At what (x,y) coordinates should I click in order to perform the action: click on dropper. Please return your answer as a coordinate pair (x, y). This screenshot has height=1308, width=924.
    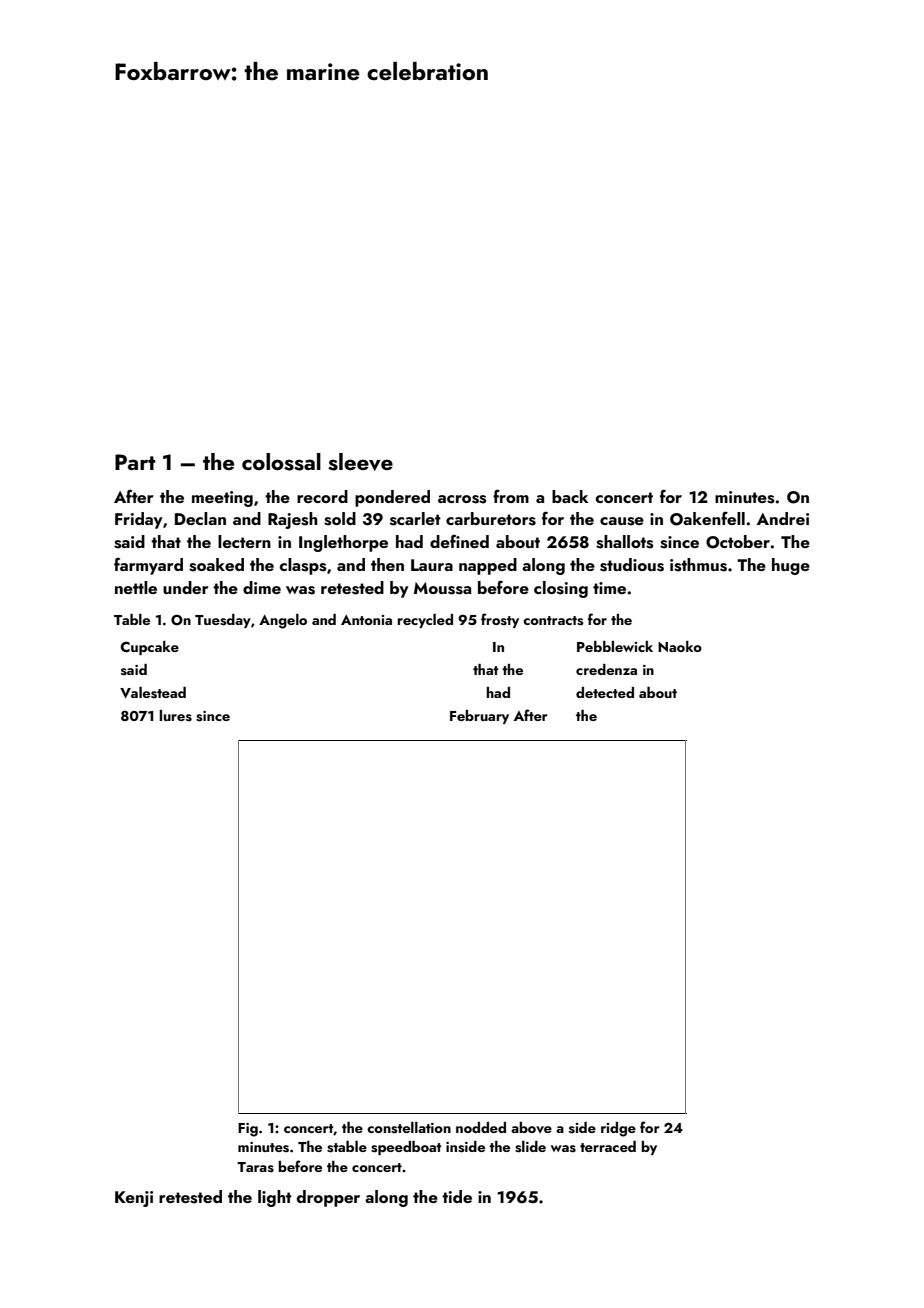
    Looking at the image, I should click on (328, 1198).
